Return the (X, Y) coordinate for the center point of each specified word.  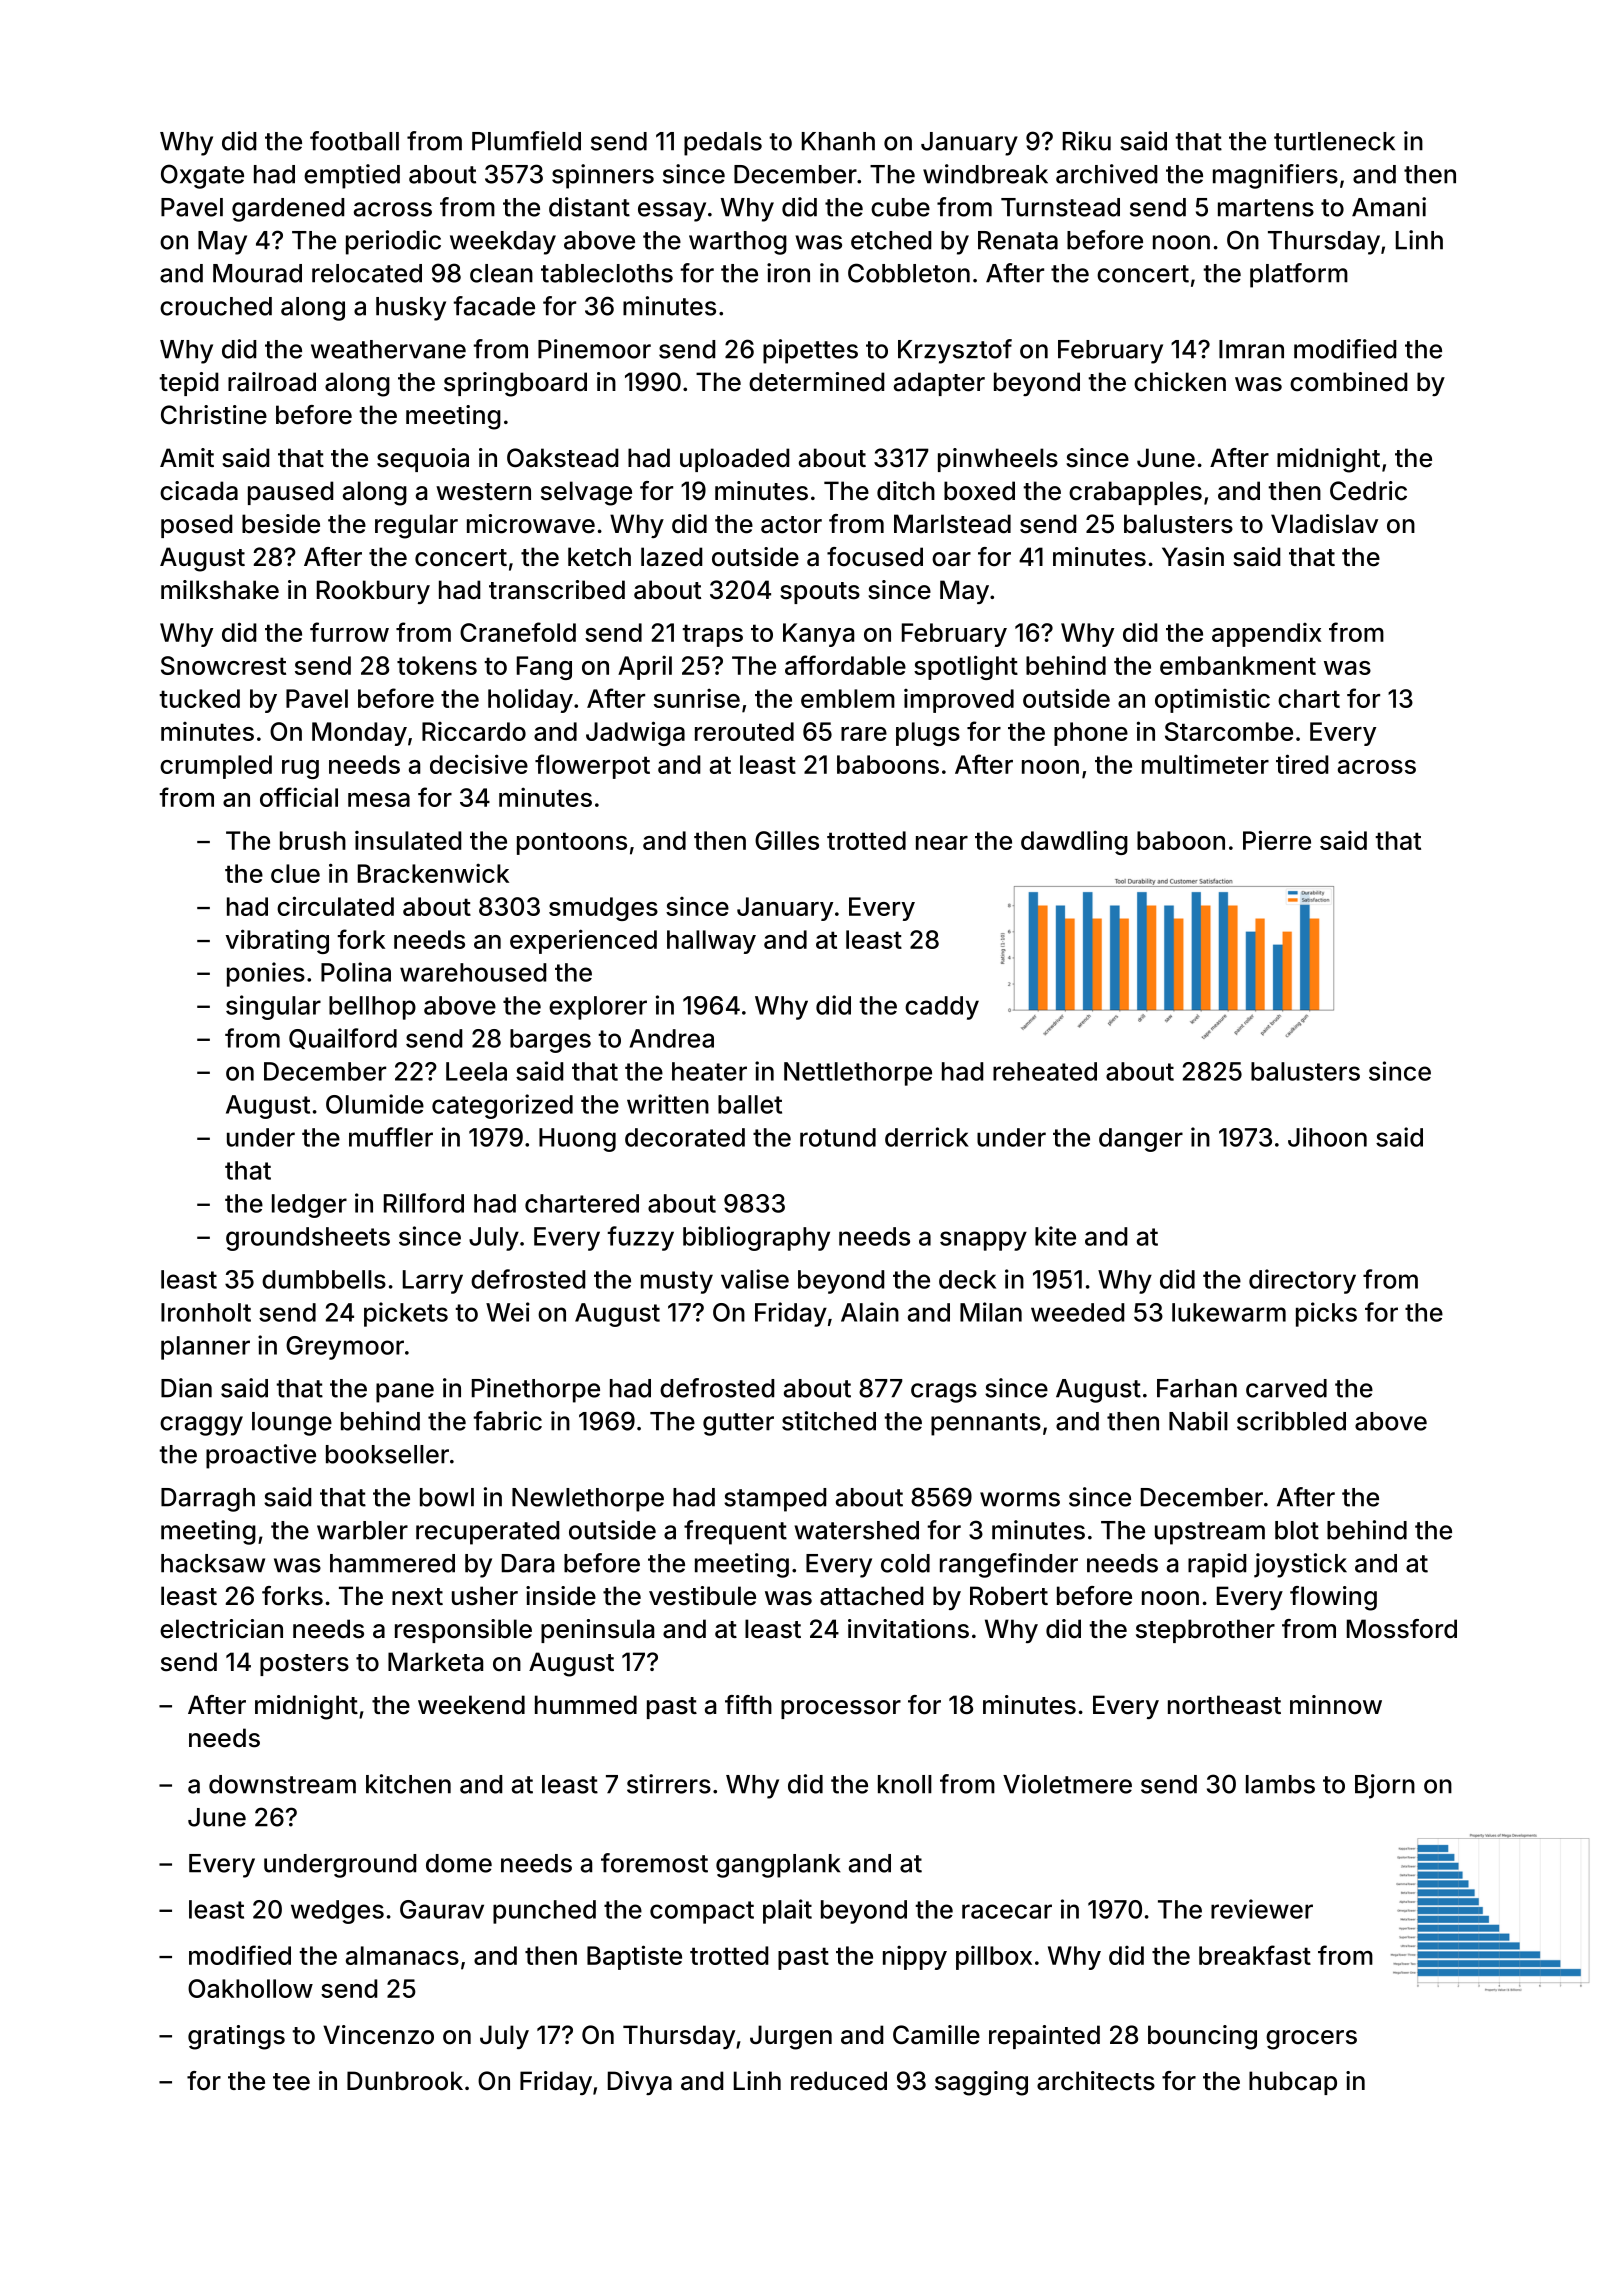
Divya (640, 2083)
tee (291, 2082)
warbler (362, 1530)
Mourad (257, 273)
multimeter (1205, 764)
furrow (349, 632)
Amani (1389, 207)
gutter (738, 1424)
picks (1326, 1314)
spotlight (966, 667)
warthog (738, 243)
